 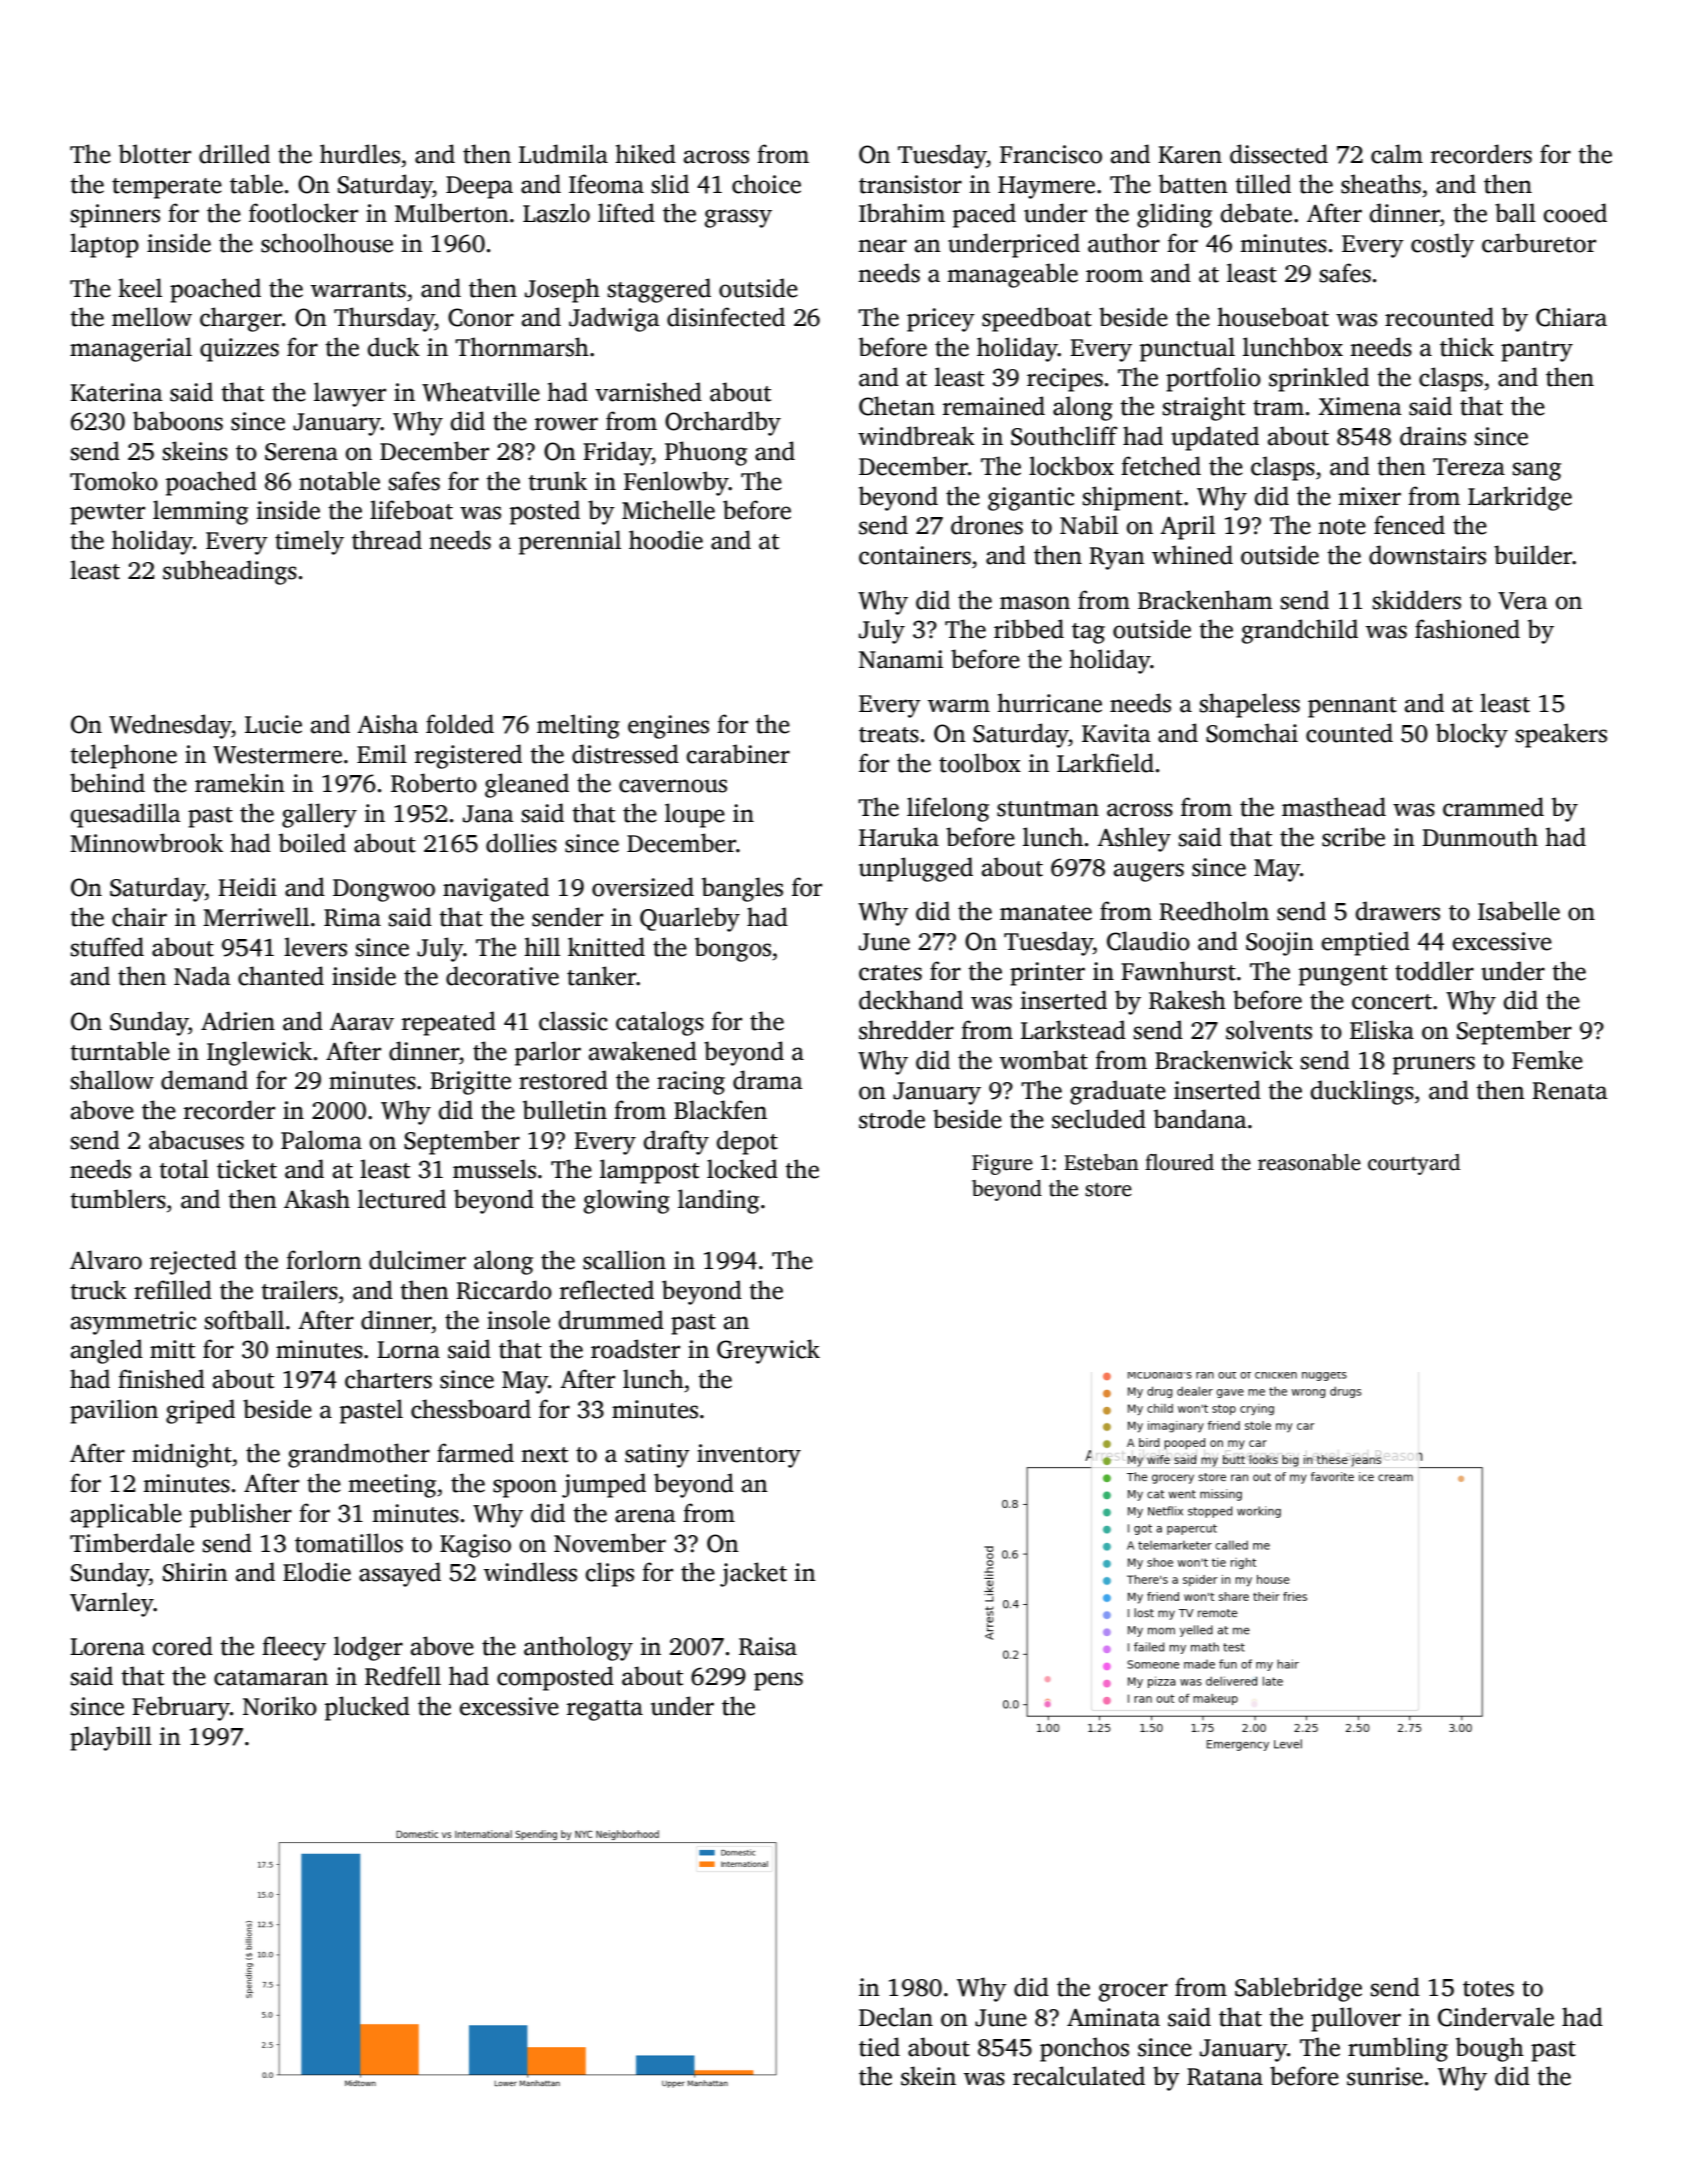 I want to click on trunk, so click(x=557, y=481).
